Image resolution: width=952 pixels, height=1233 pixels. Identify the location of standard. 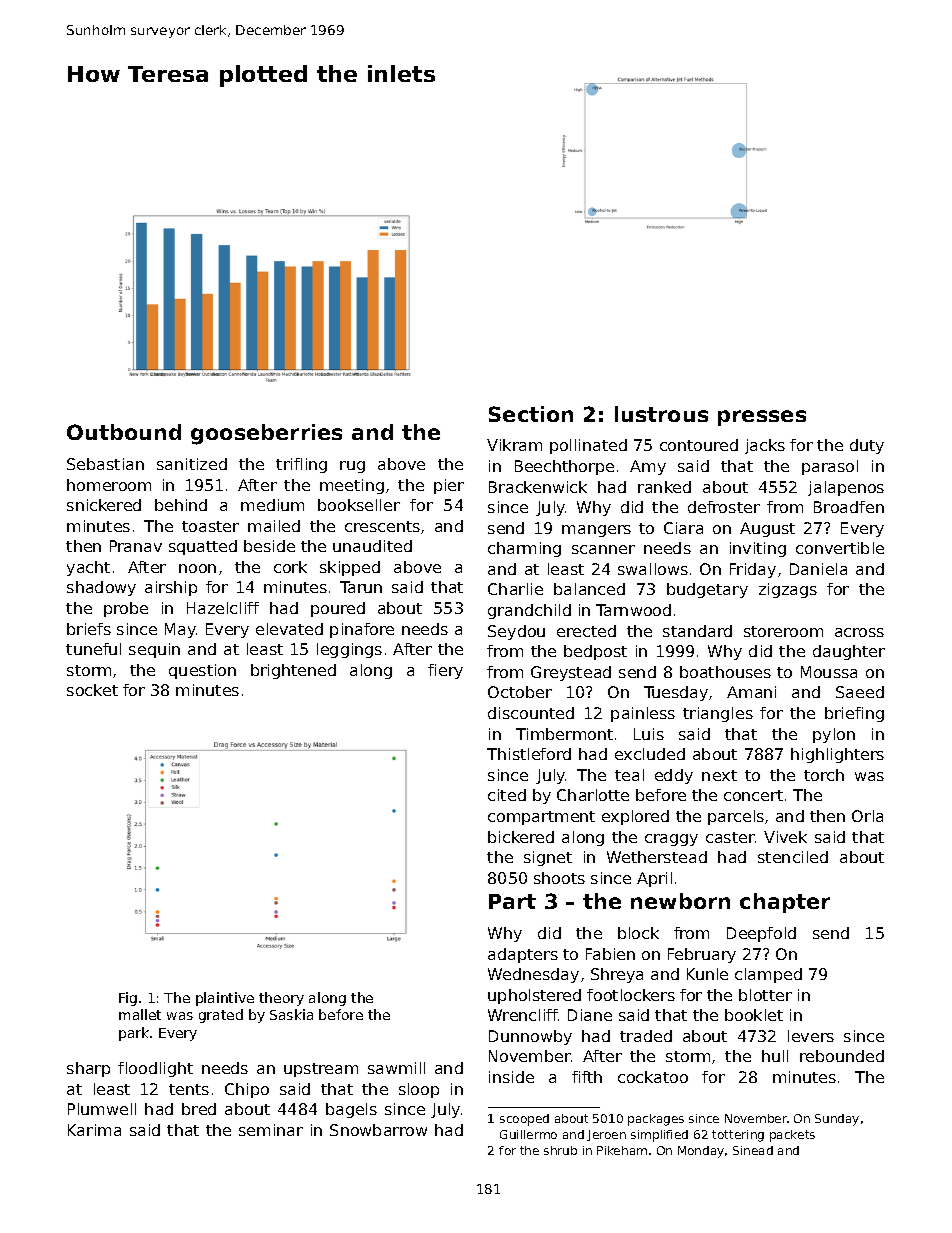
(697, 631).
